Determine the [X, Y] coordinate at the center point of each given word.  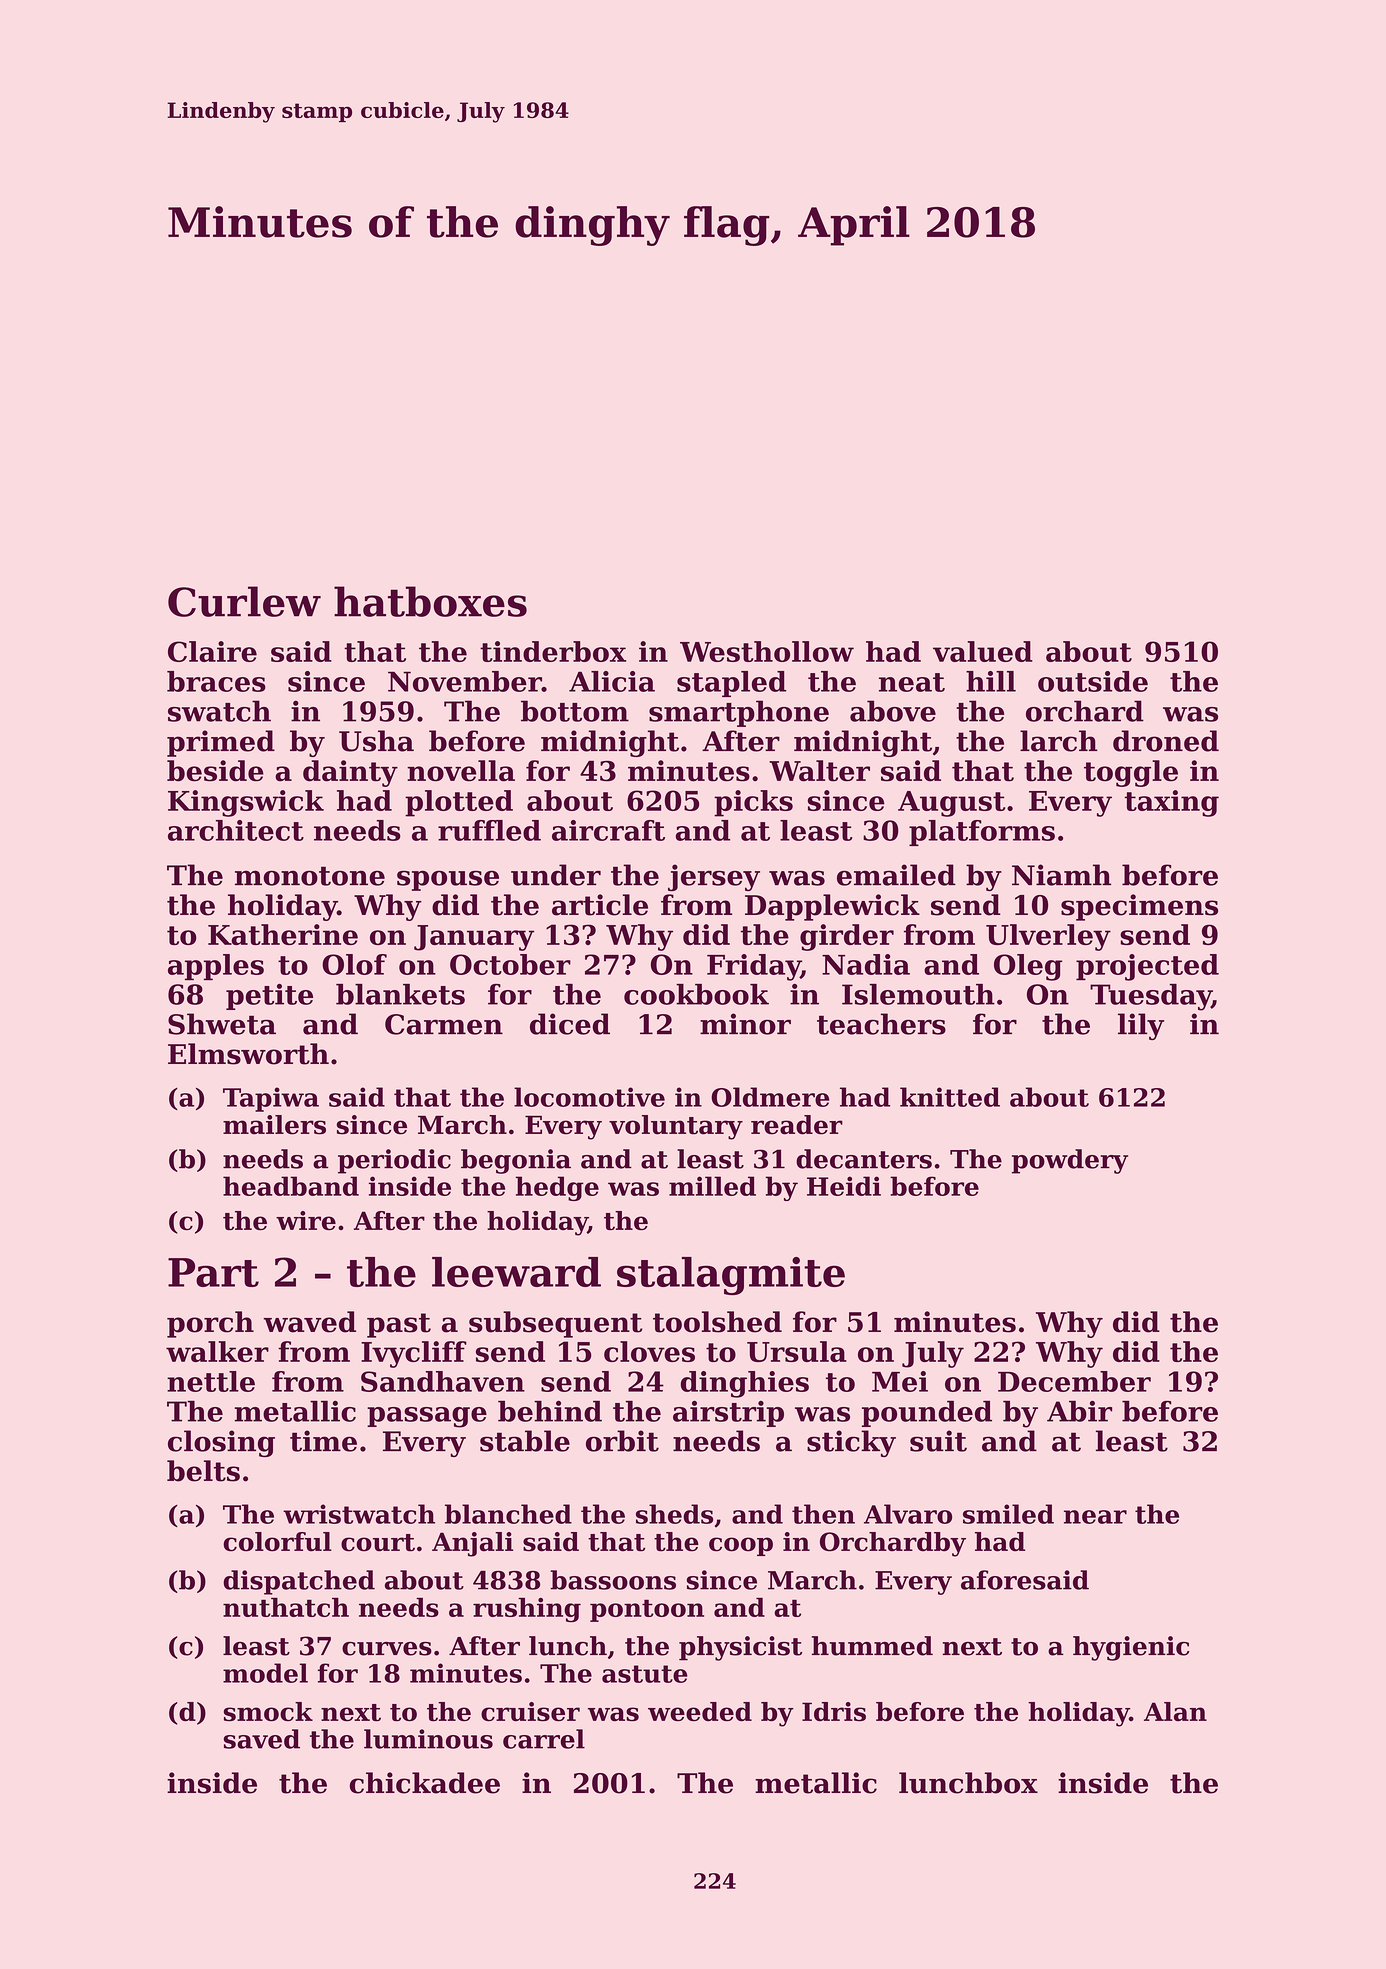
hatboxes [430, 601]
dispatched [299, 1582]
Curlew [244, 601]
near [1095, 1517]
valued [983, 651]
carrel [544, 1739]
